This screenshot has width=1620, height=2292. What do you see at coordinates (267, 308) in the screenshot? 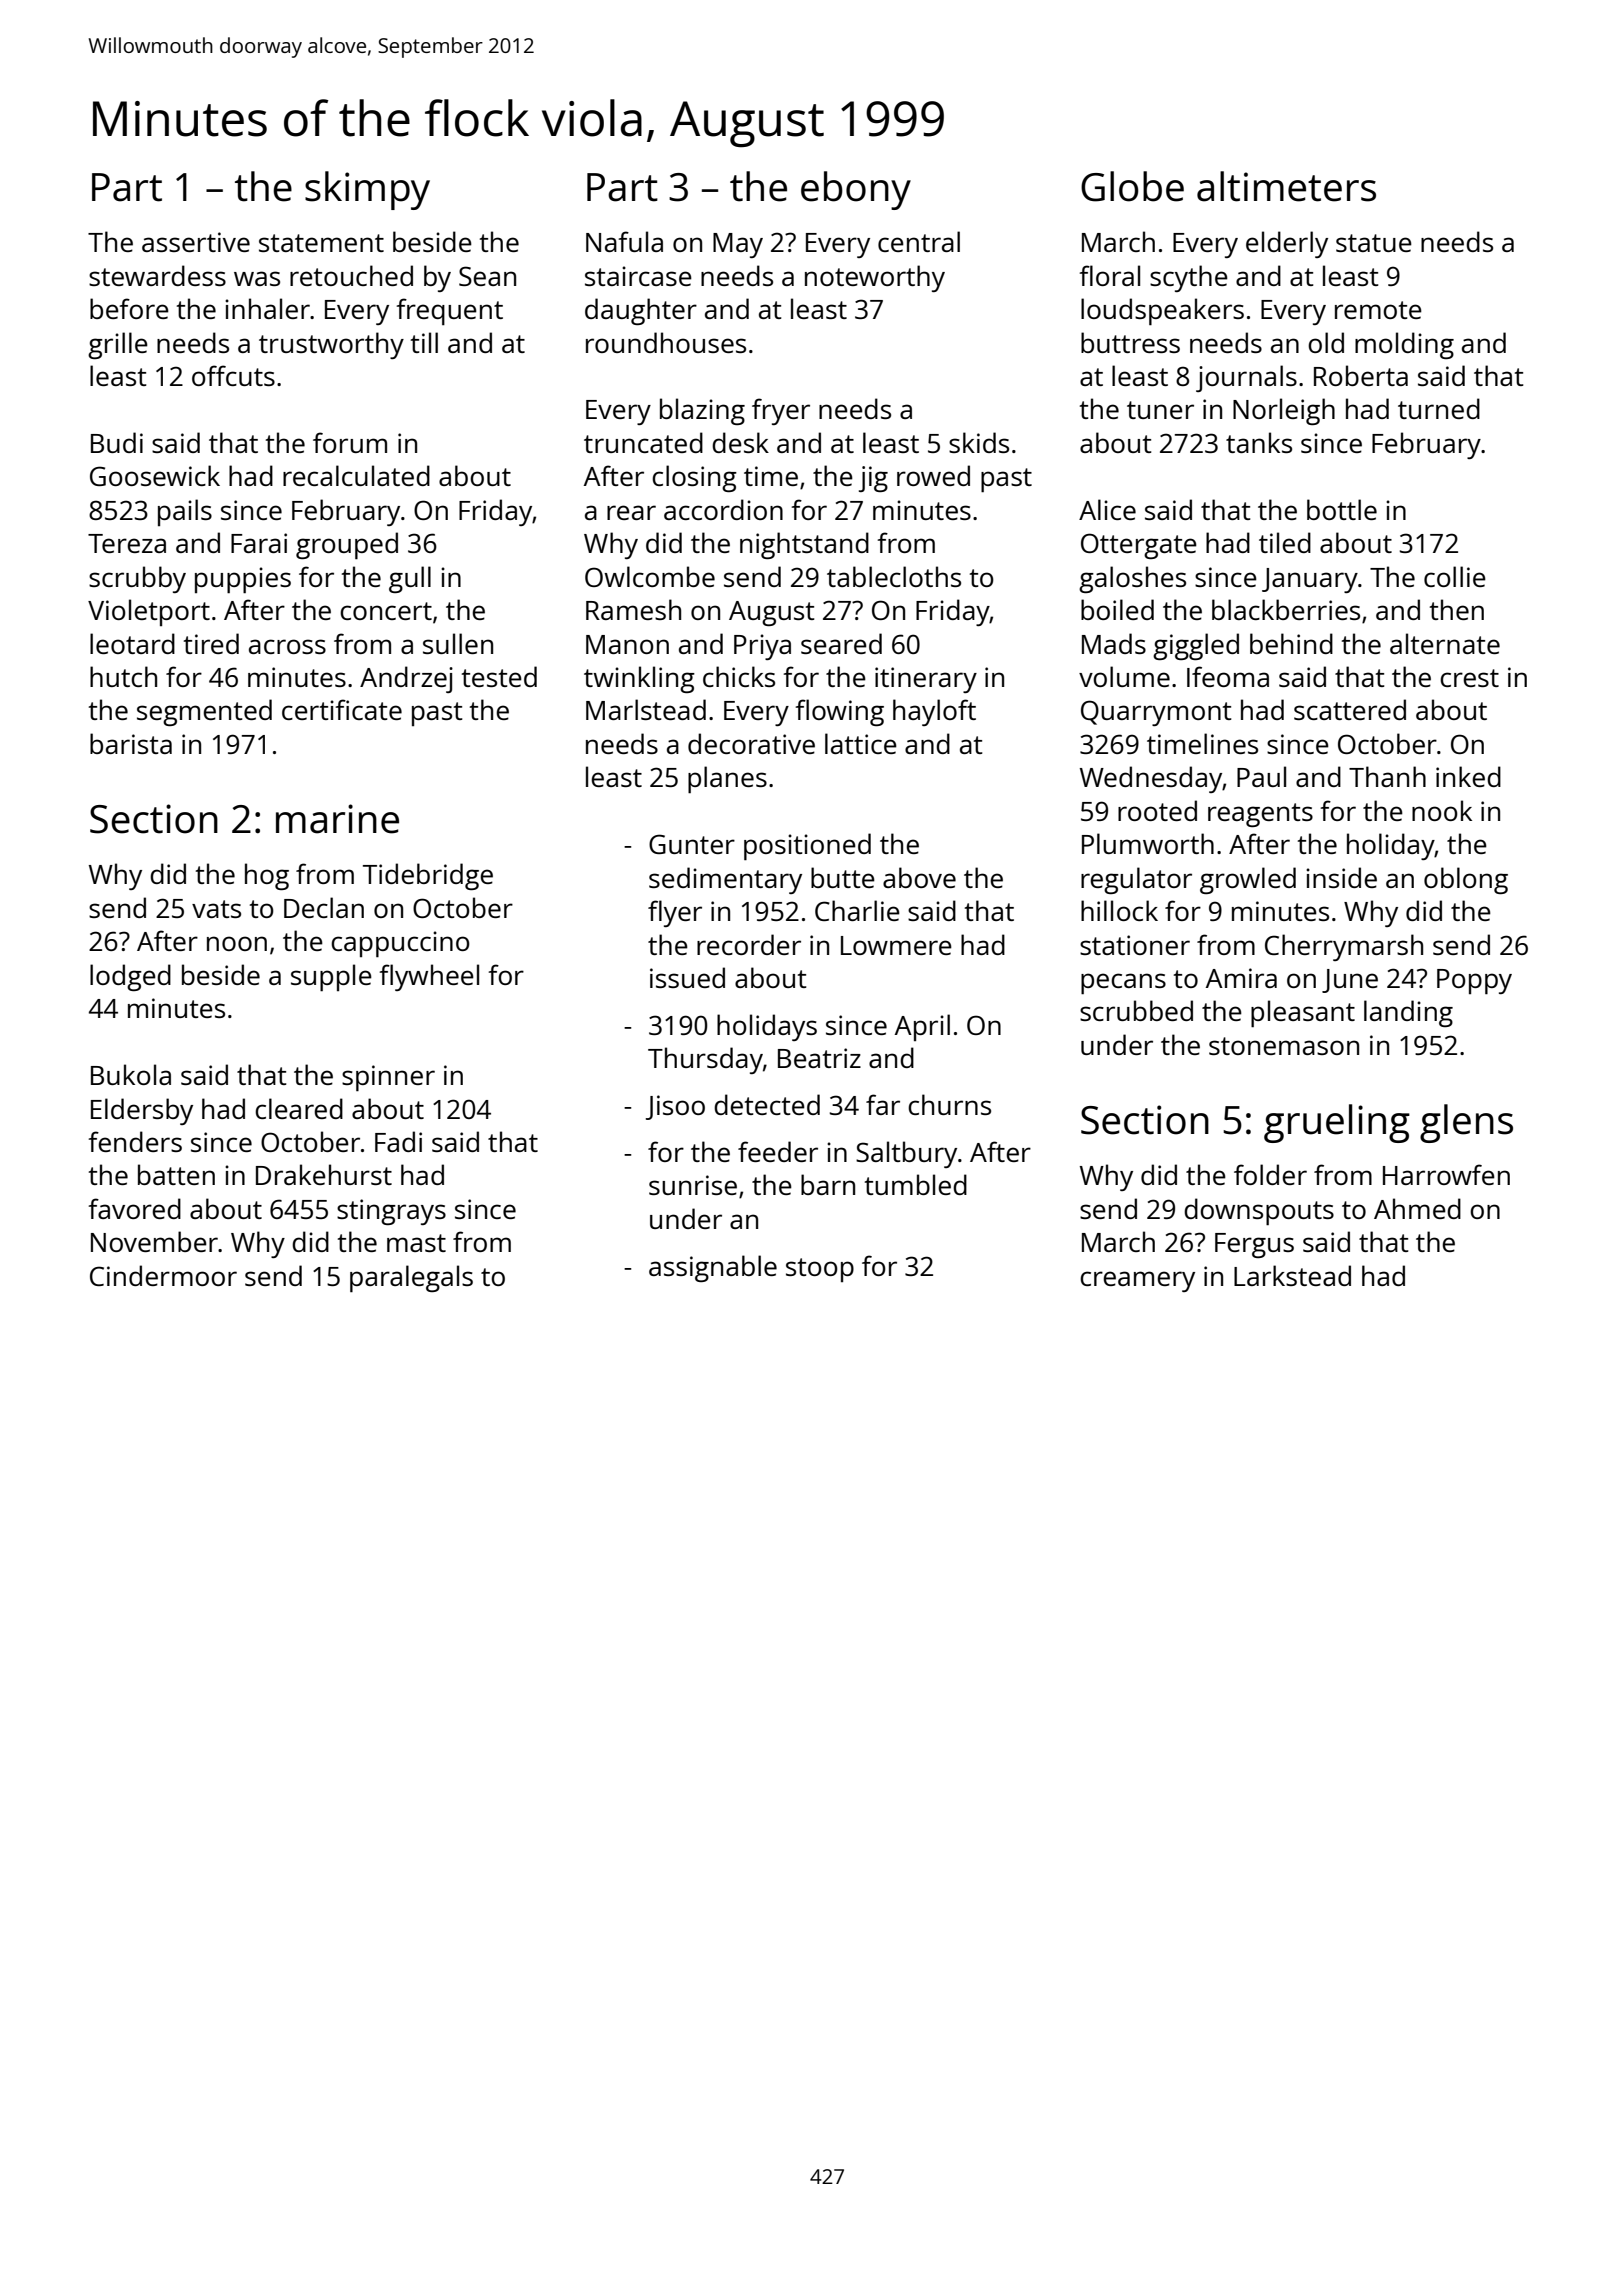
I see `inhaler` at bounding box center [267, 308].
